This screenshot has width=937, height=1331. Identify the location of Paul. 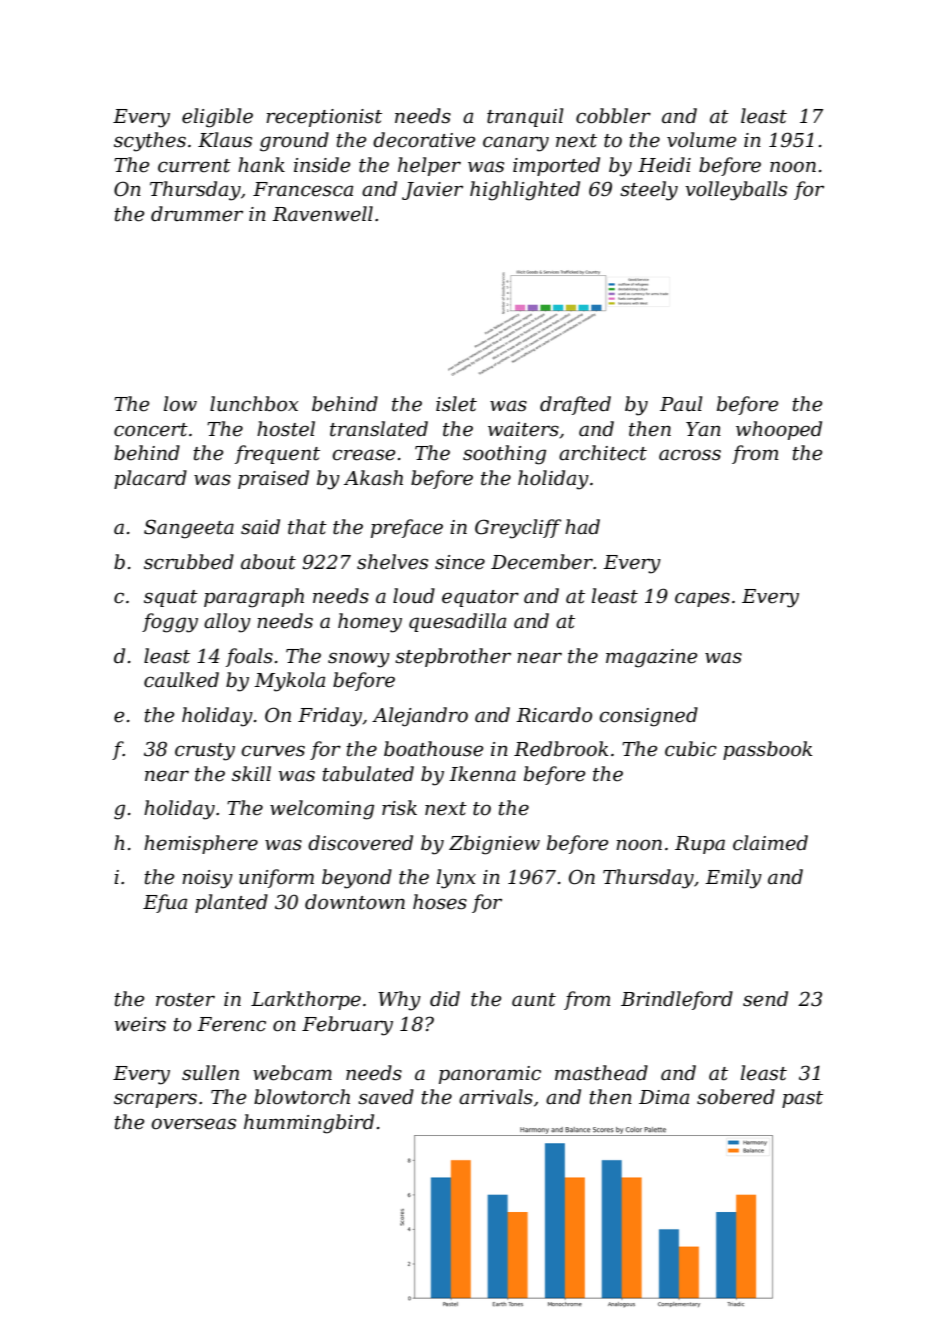
(681, 404).
